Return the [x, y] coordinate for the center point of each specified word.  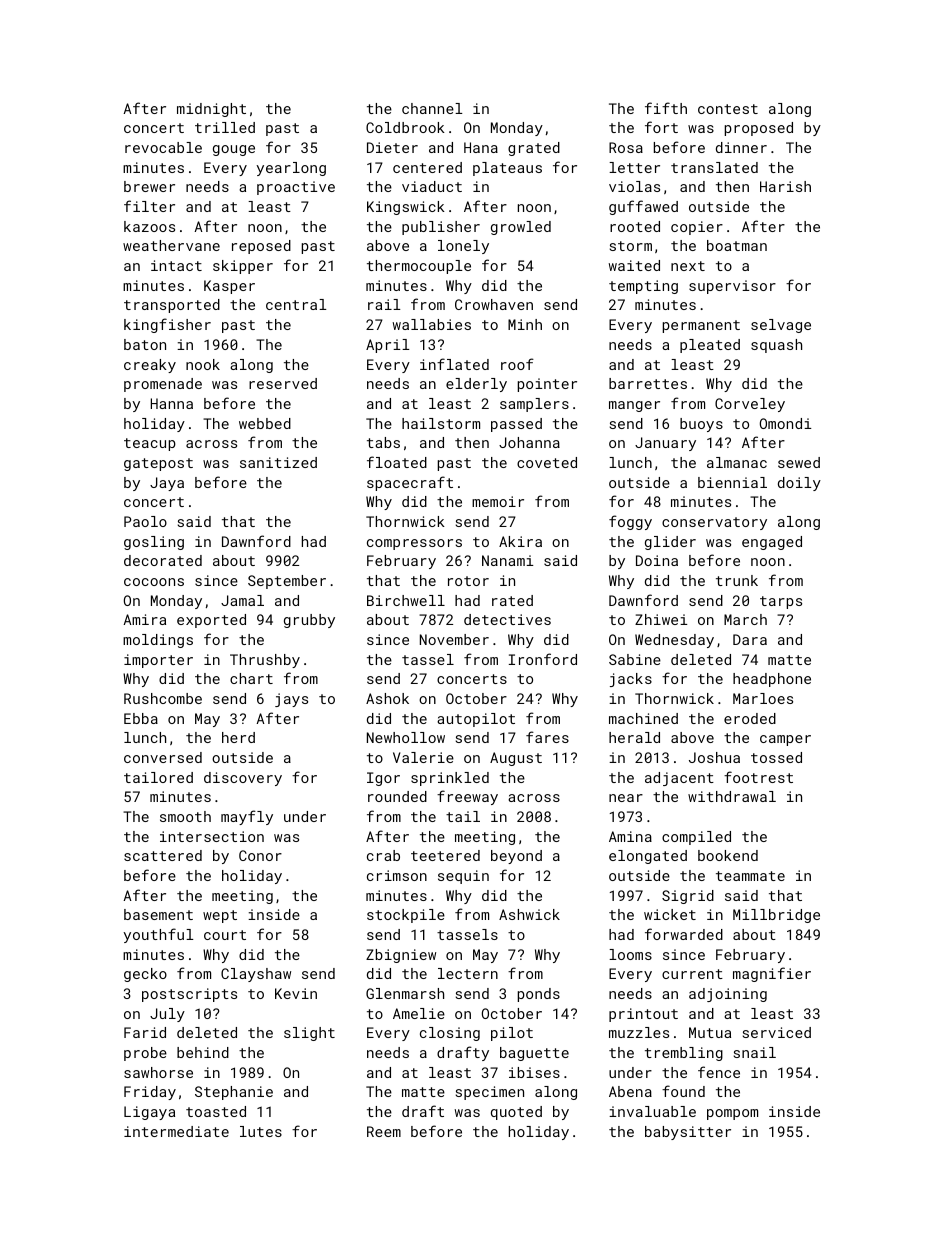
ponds [539, 995]
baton [145, 344]
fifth [666, 108]
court [225, 935]
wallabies [432, 324]
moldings [158, 641]
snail [755, 1052]
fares [547, 737]
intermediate [176, 1131]
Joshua [714, 757]
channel [432, 108]
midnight [211, 110]
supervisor [732, 287]
